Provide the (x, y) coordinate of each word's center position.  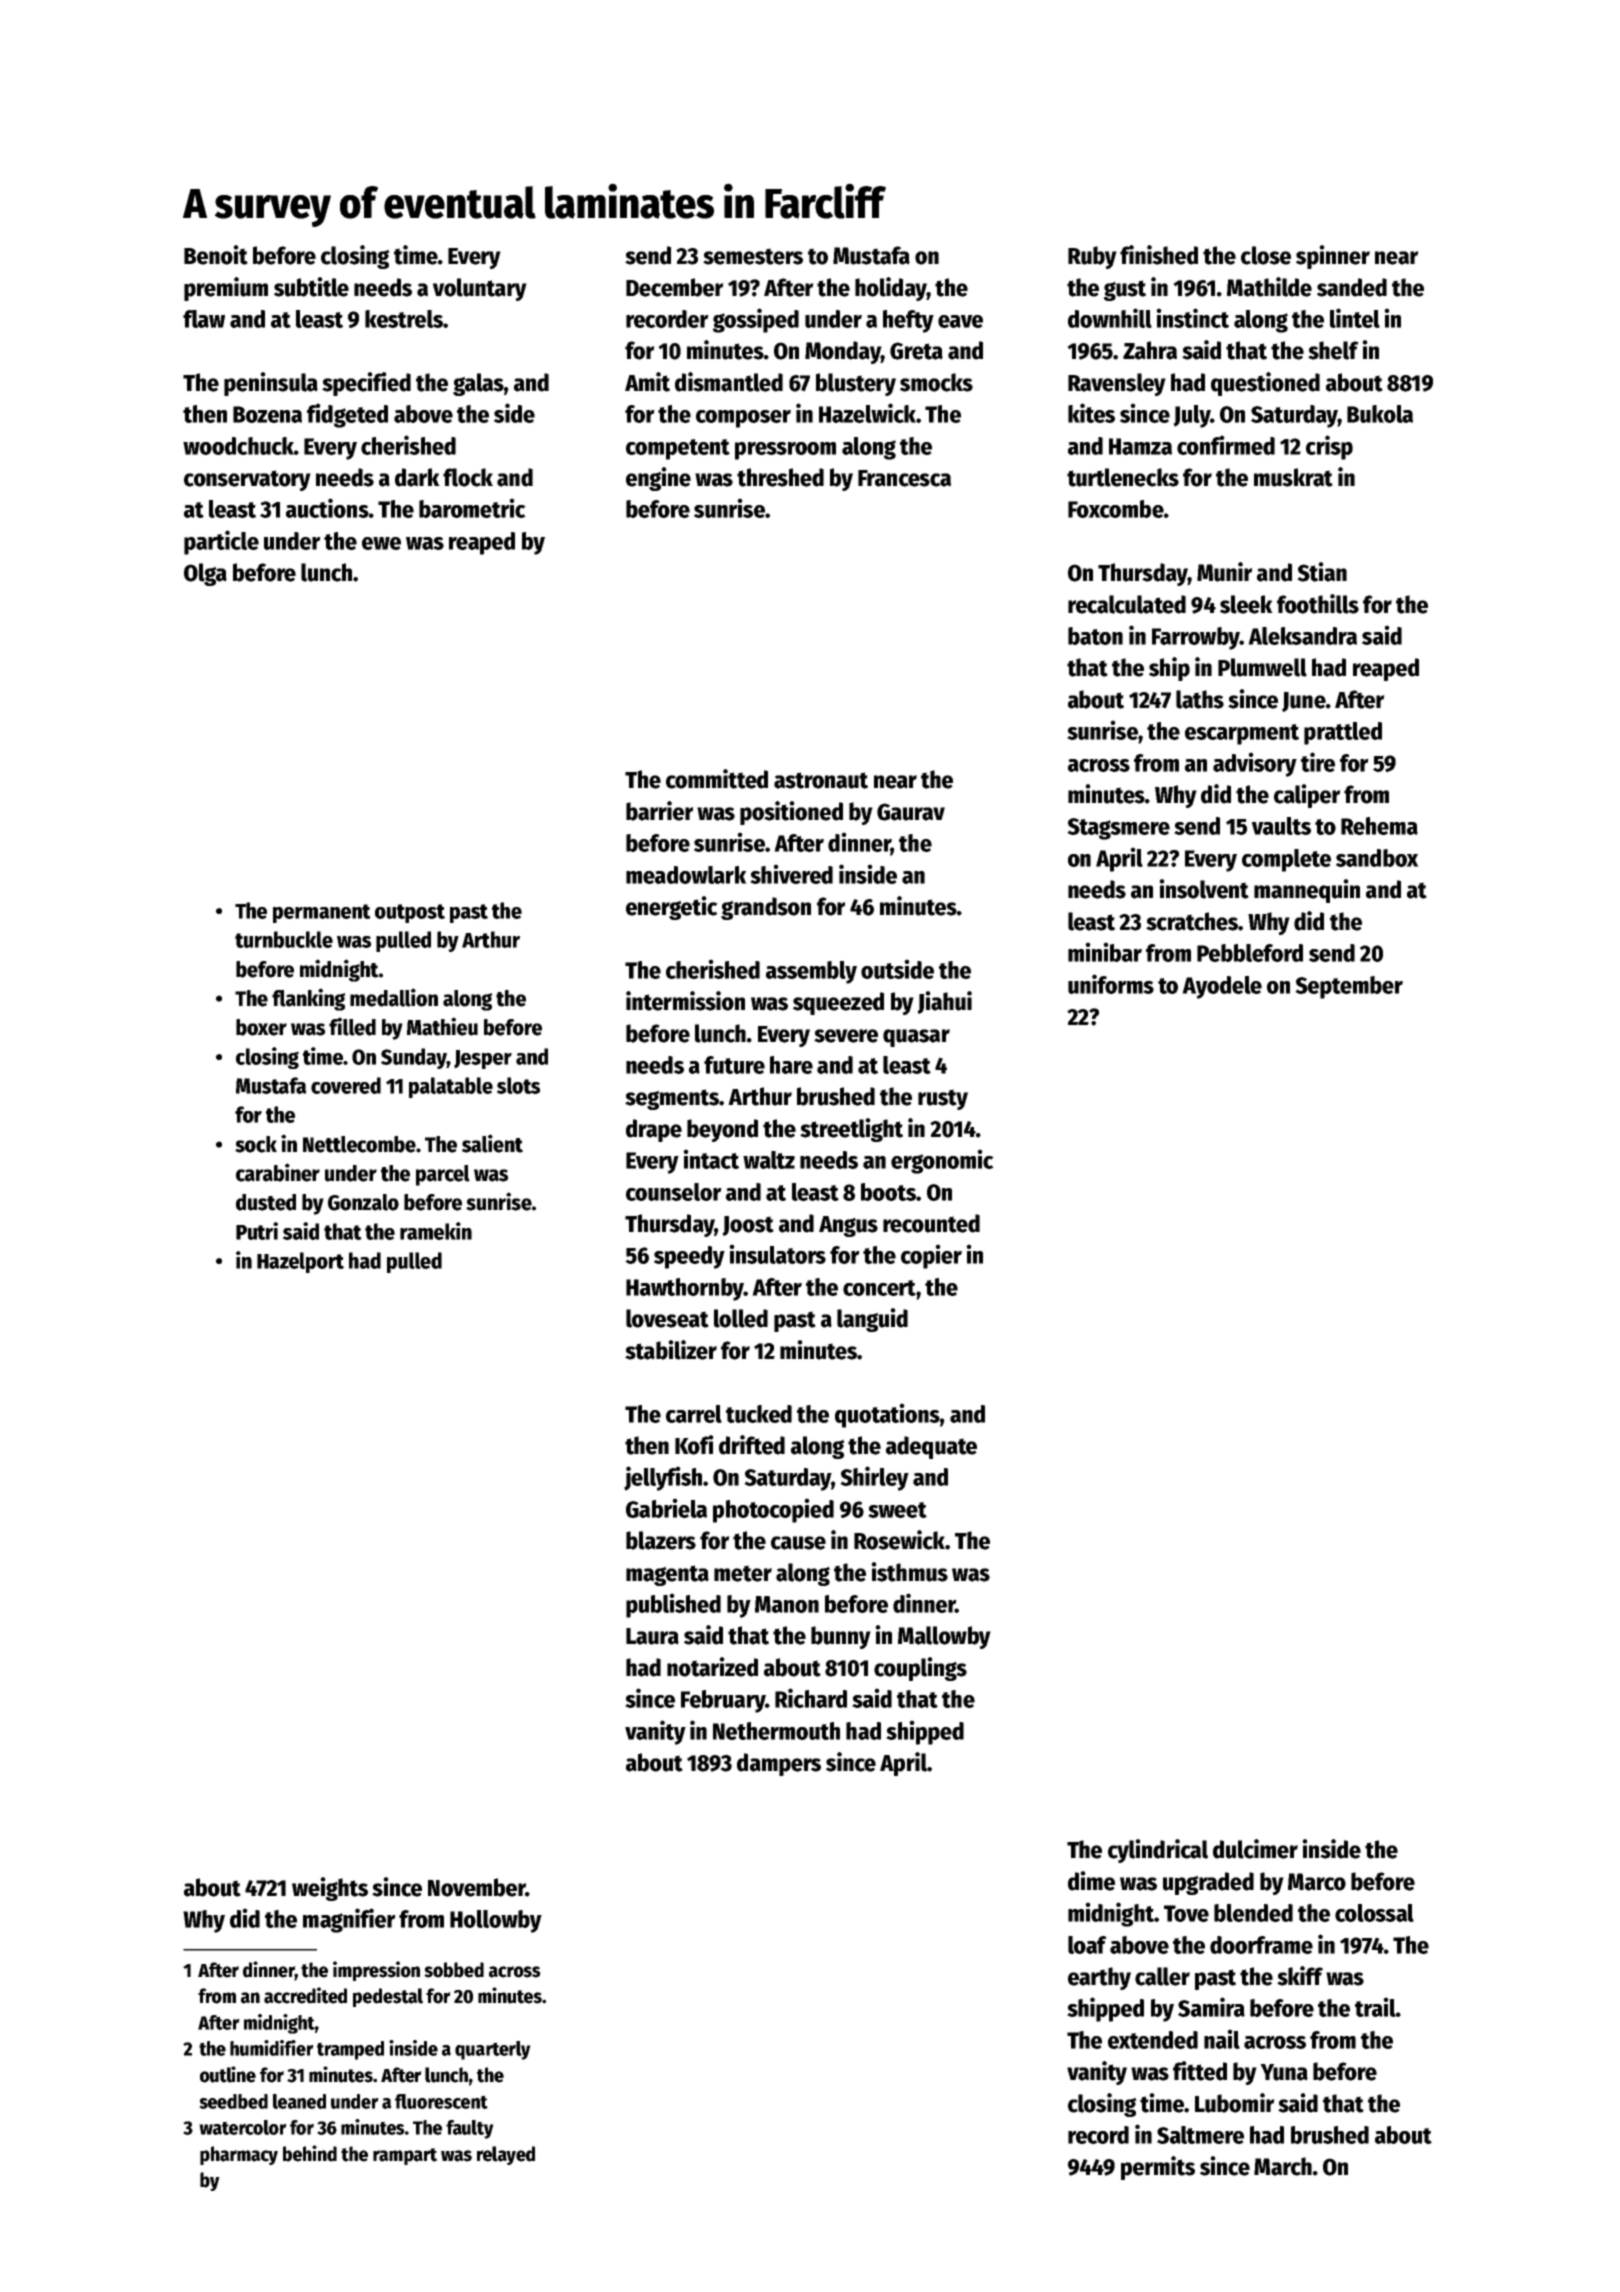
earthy (1099, 1978)
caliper (1307, 796)
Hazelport (300, 1262)
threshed (780, 477)
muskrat (1293, 477)
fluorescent (441, 2101)
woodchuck (238, 446)
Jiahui (944, 1002)
